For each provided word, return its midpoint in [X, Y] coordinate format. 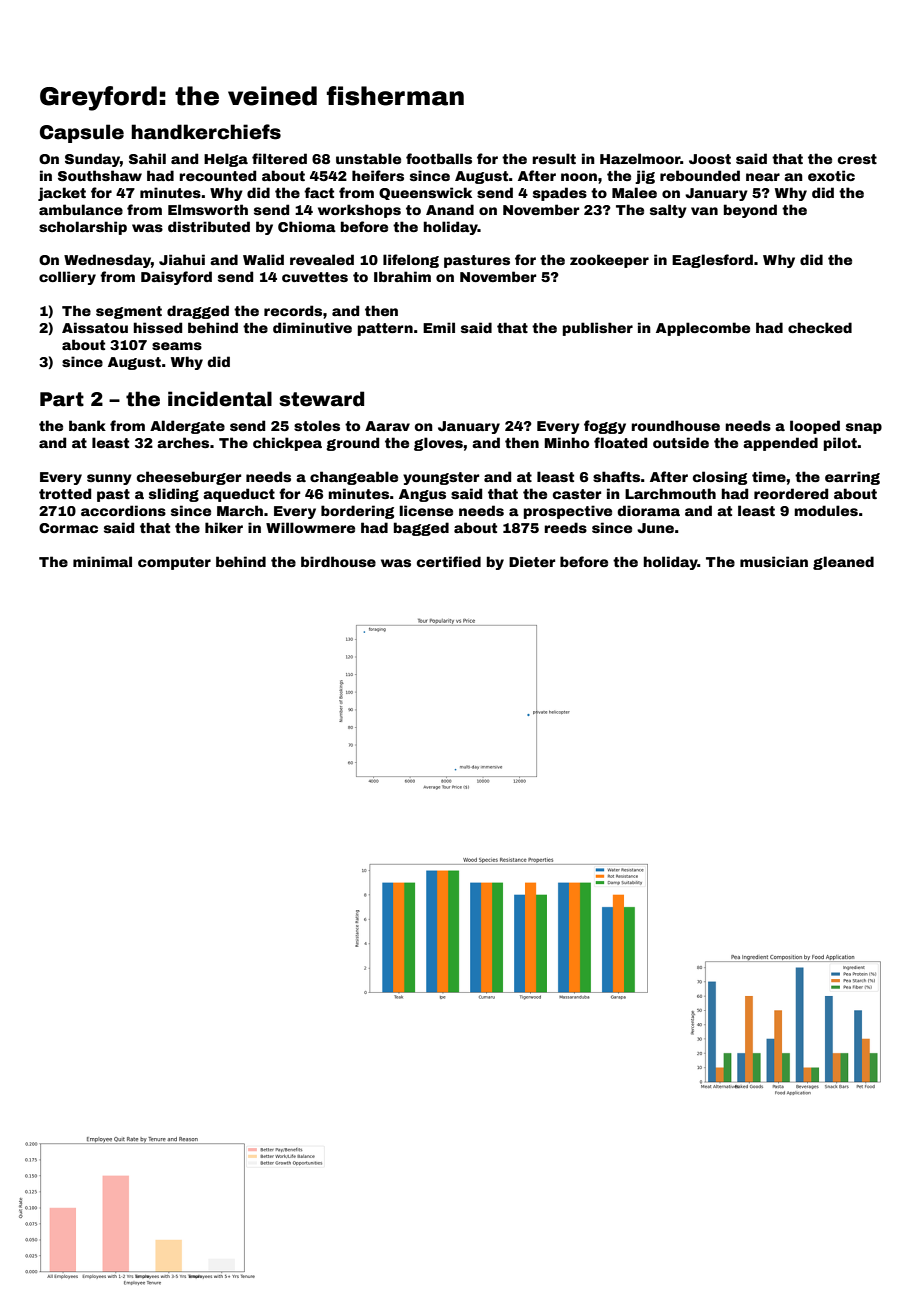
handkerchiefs [206, 132]
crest [857, 159]
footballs [439, 158]
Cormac [68, 528]
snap [864, 428]
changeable [354, 478]
